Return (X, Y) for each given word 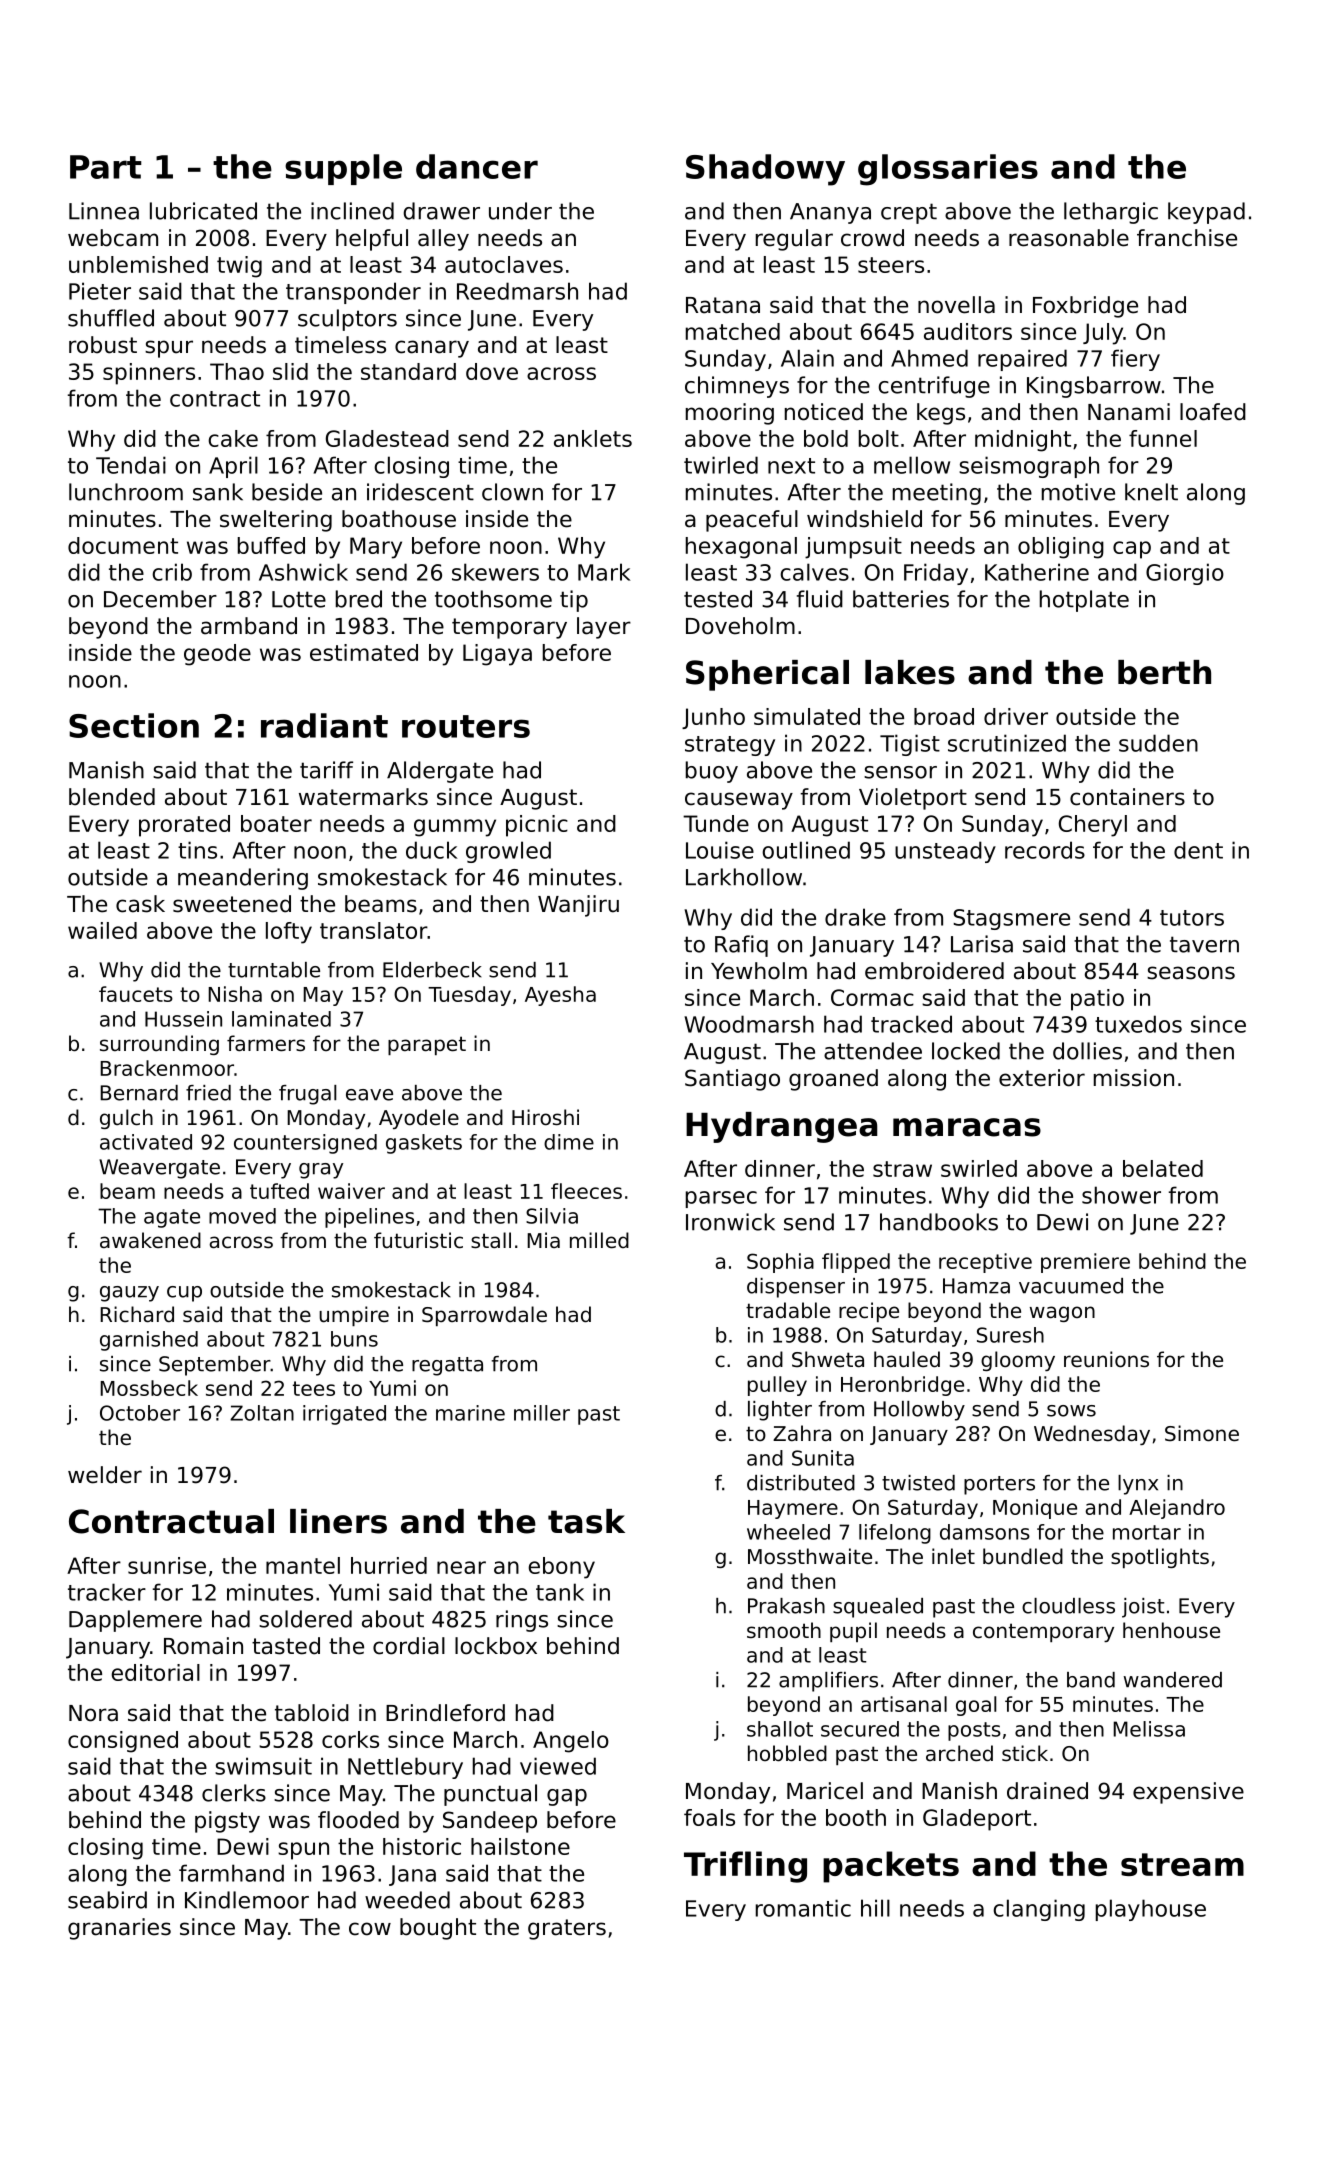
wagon (1062, 1314)
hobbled (787, 1753)
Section (134, 725)
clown (512, 492)
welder (105, 1475)
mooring (730, 414)
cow (370, 1929)
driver (1016, 716)
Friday (936, 574)
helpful (372, 240)
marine (470, 1413)
